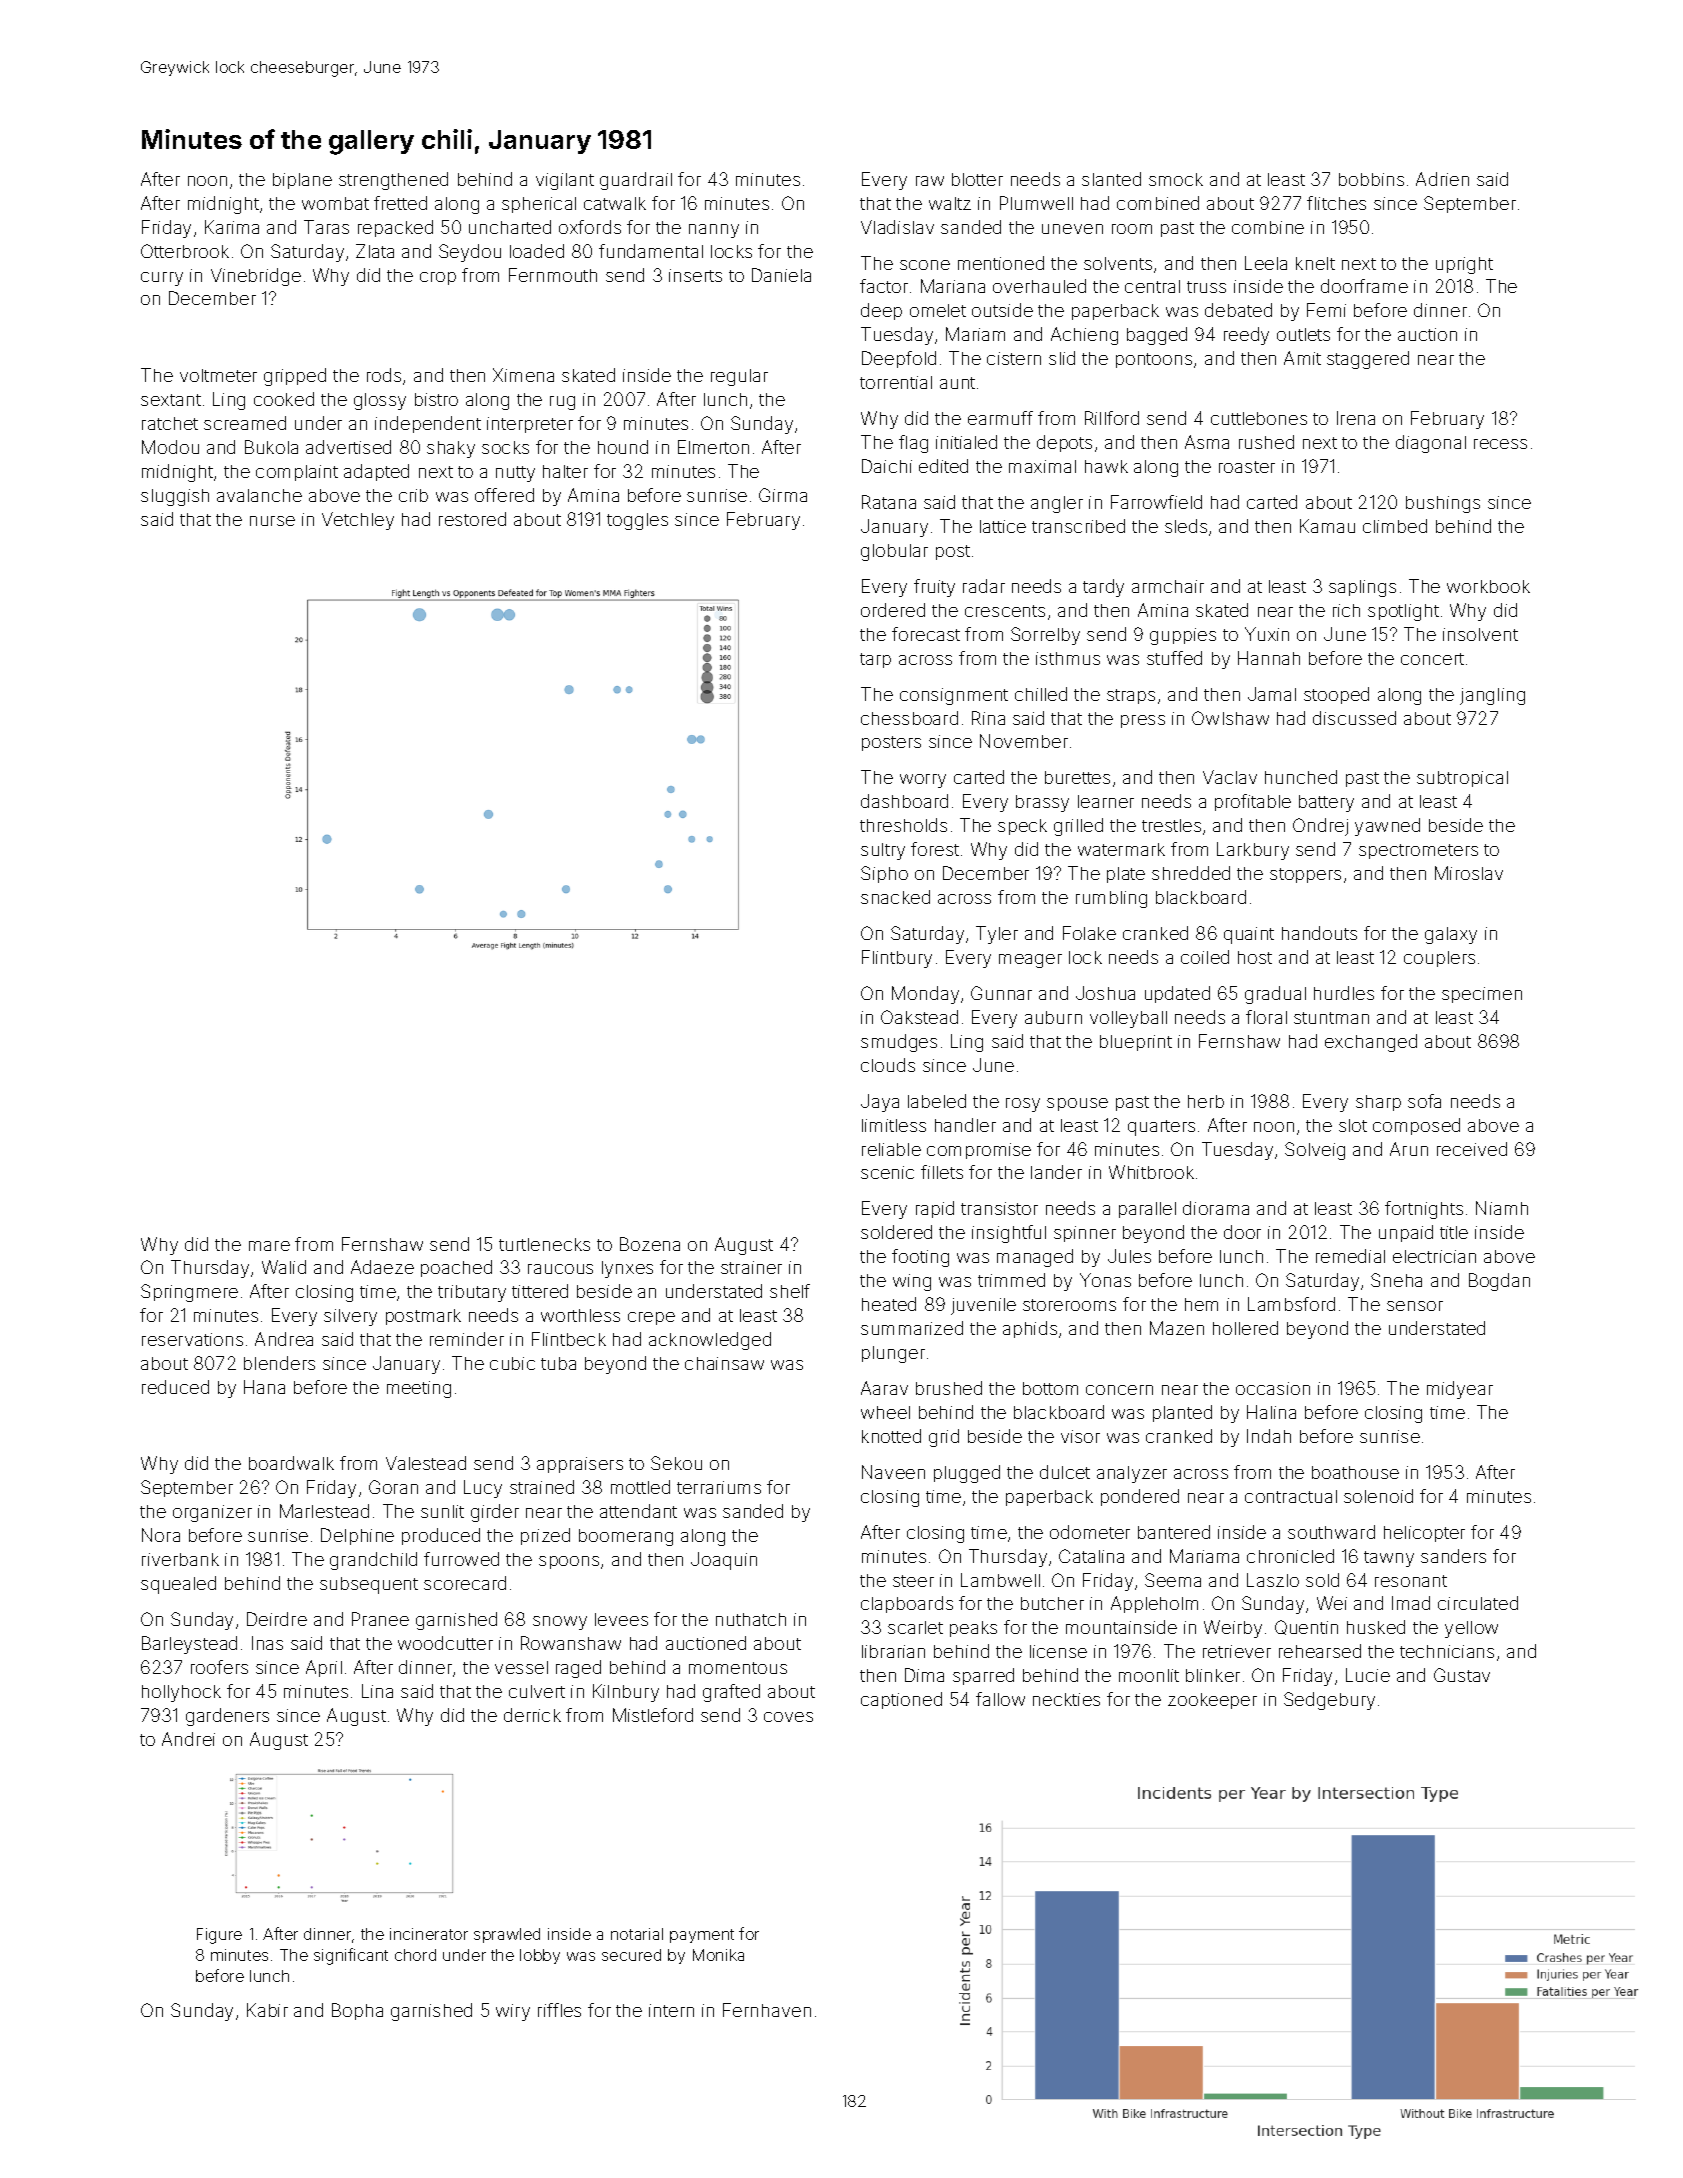  What do you see at coordinates (1336, 203) in the page?
I see `flitches` at bounding box center [1336, 203].
